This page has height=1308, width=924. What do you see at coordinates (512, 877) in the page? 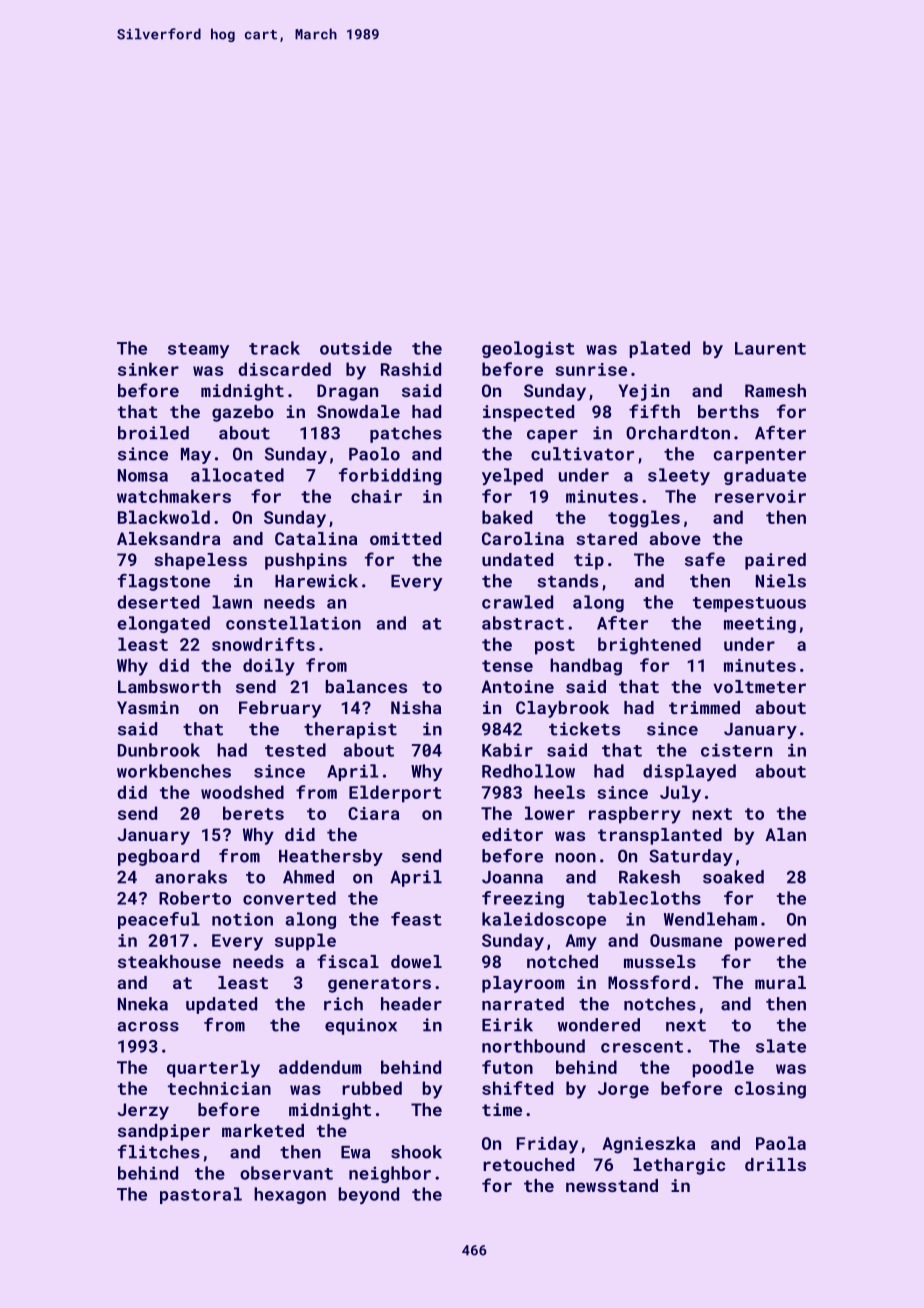
I see `Joanna` at bounding box center [512, 877].
